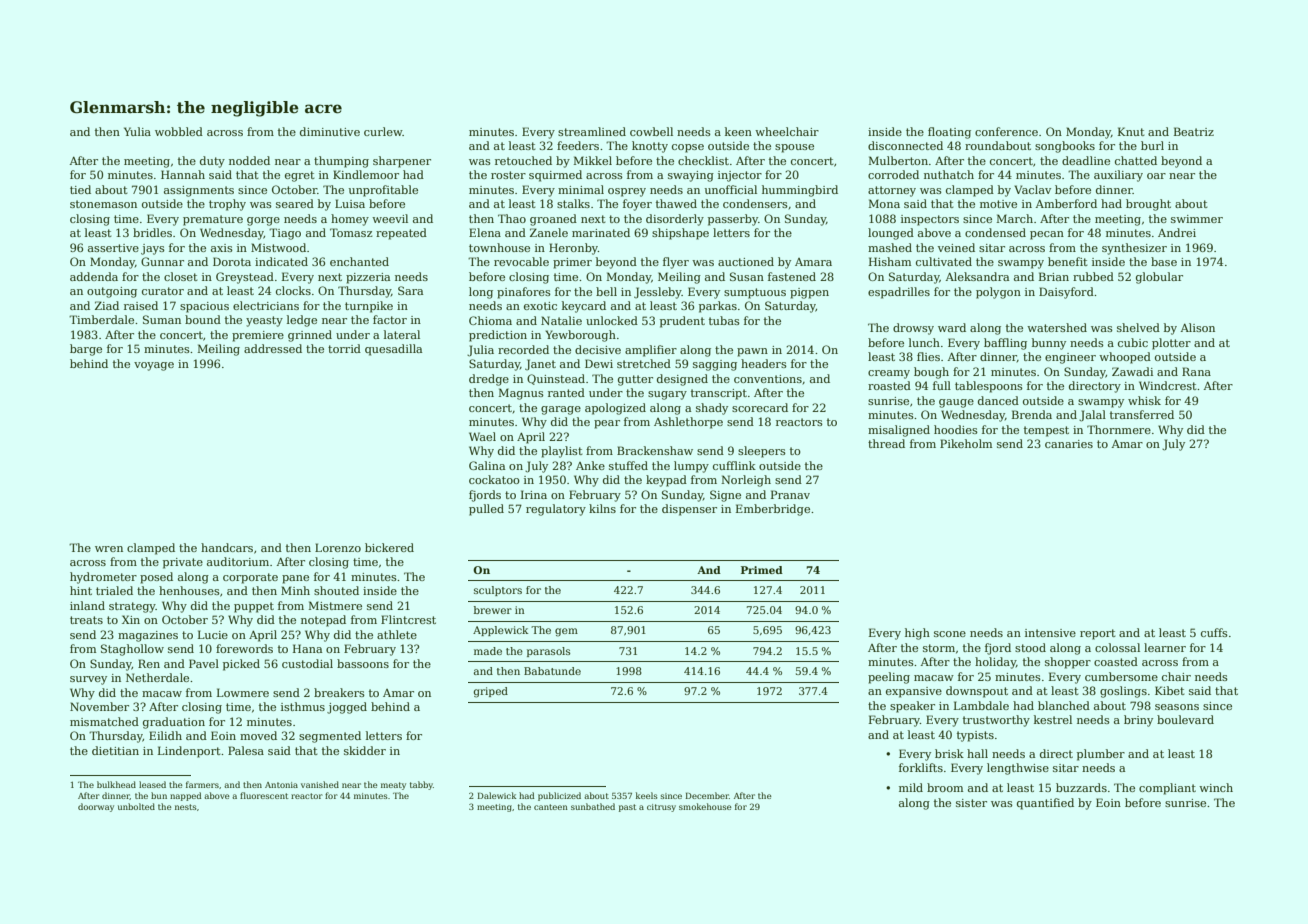 Image resolution: width=1308 pixels, height=924 pixels. I want to click on flyer, so click(676, 263).
